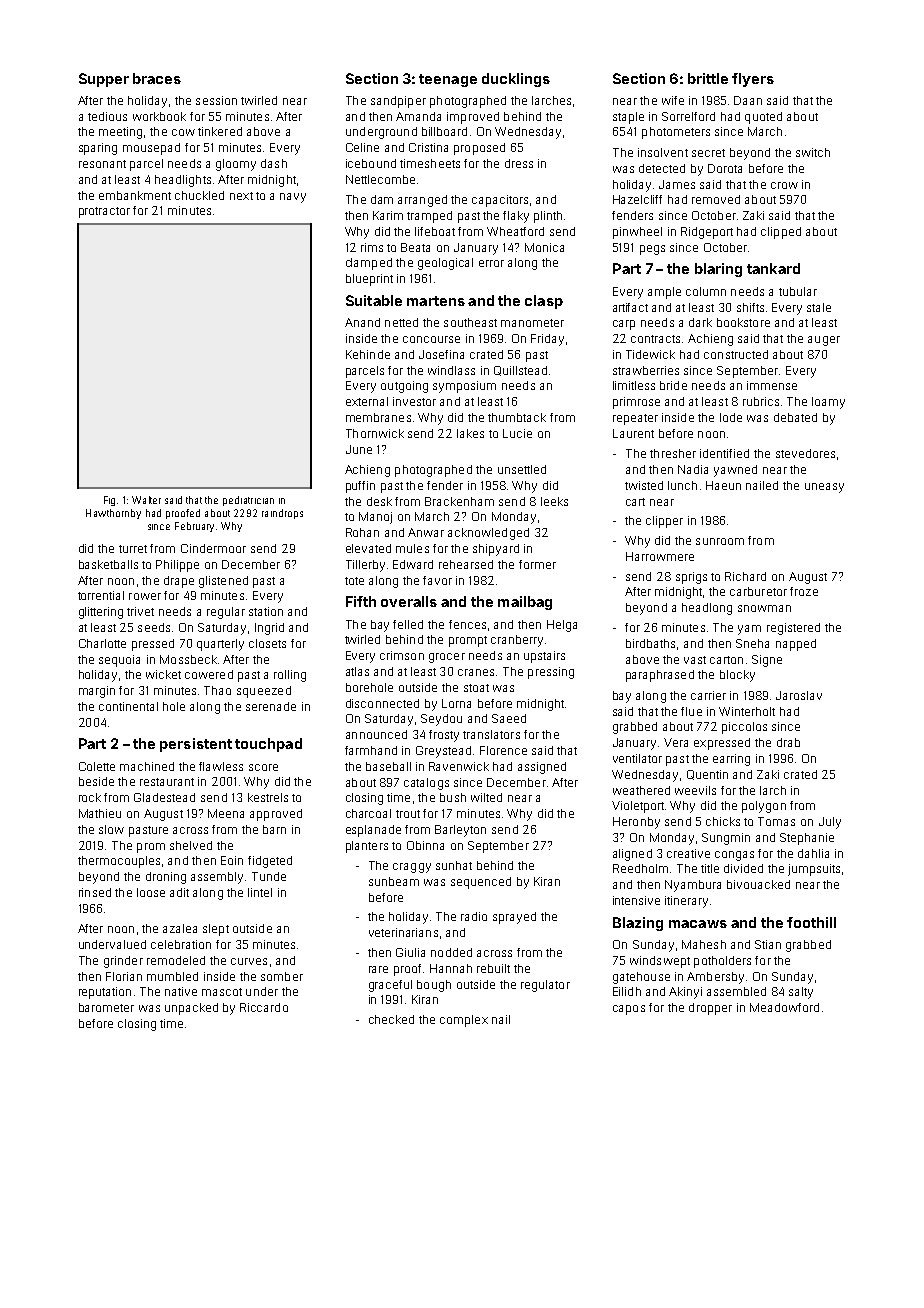 The image size is (924, 1308). Describe the element at coordinates (429, 217) in the page. I see `tramped` at that location.
